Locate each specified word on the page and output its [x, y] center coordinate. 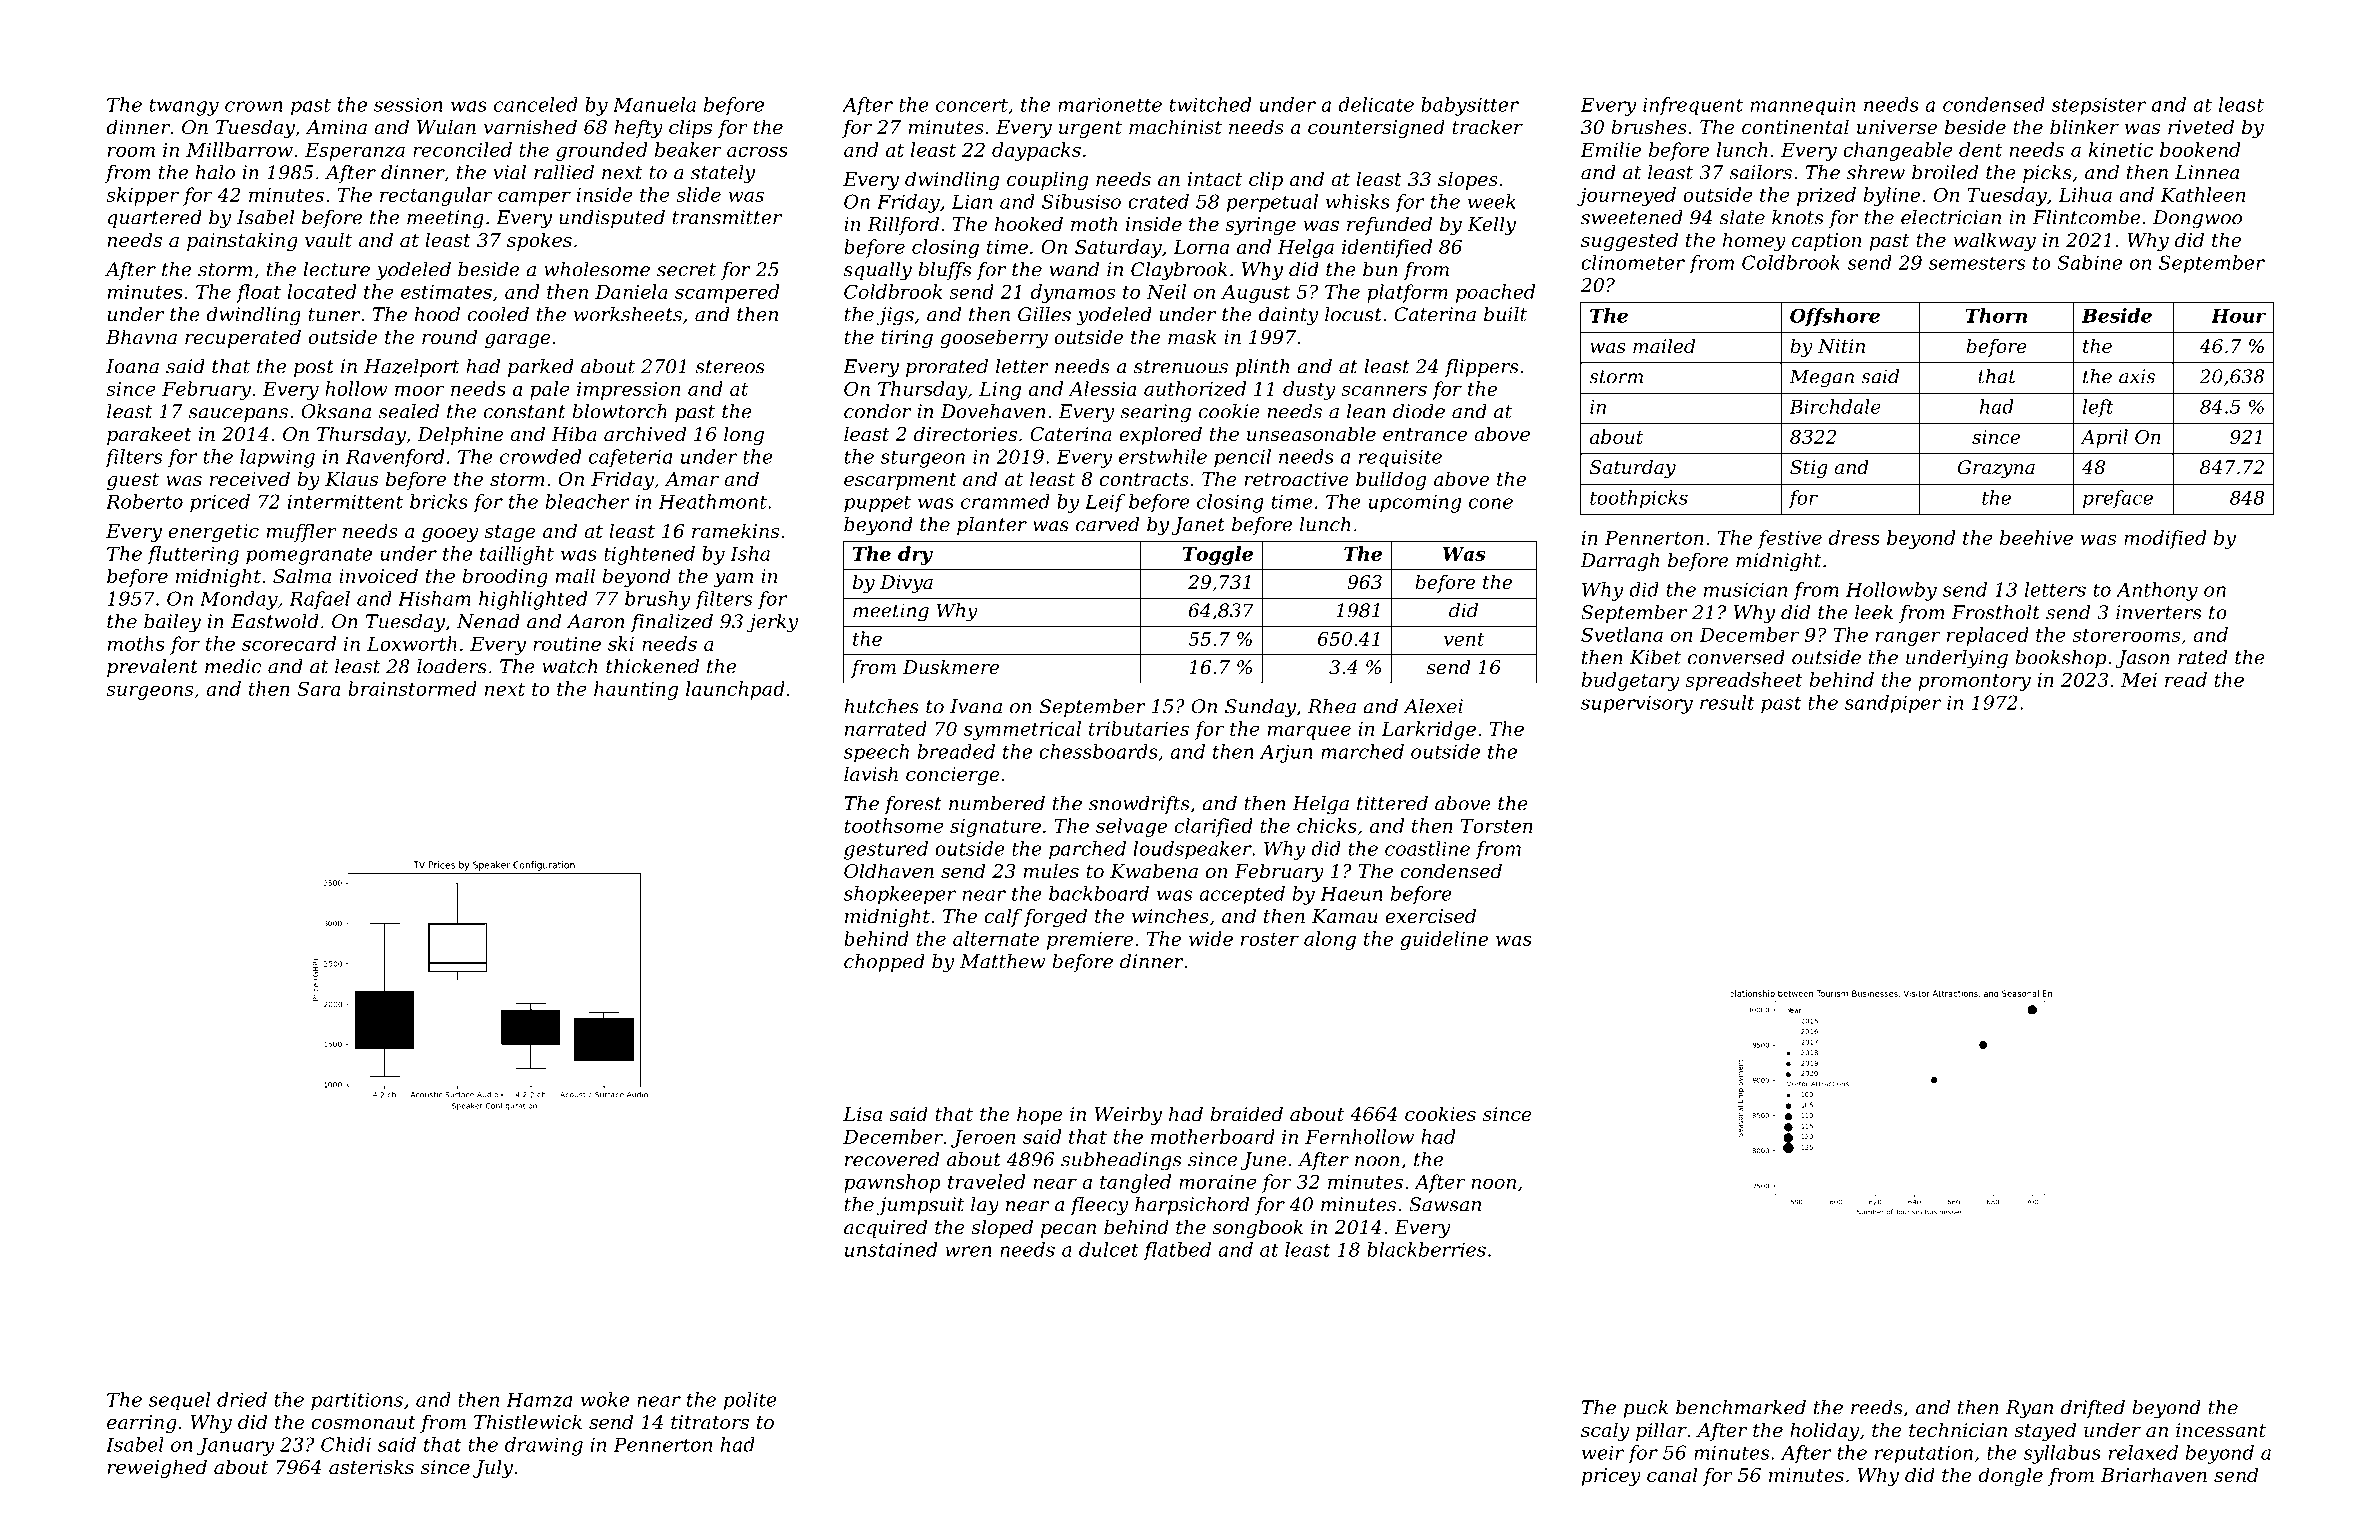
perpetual [1272, 203]
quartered [155, 219]
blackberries [1426, 1249]
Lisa [862, 1114]
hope [1040, 1115]
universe [1897, 127]
